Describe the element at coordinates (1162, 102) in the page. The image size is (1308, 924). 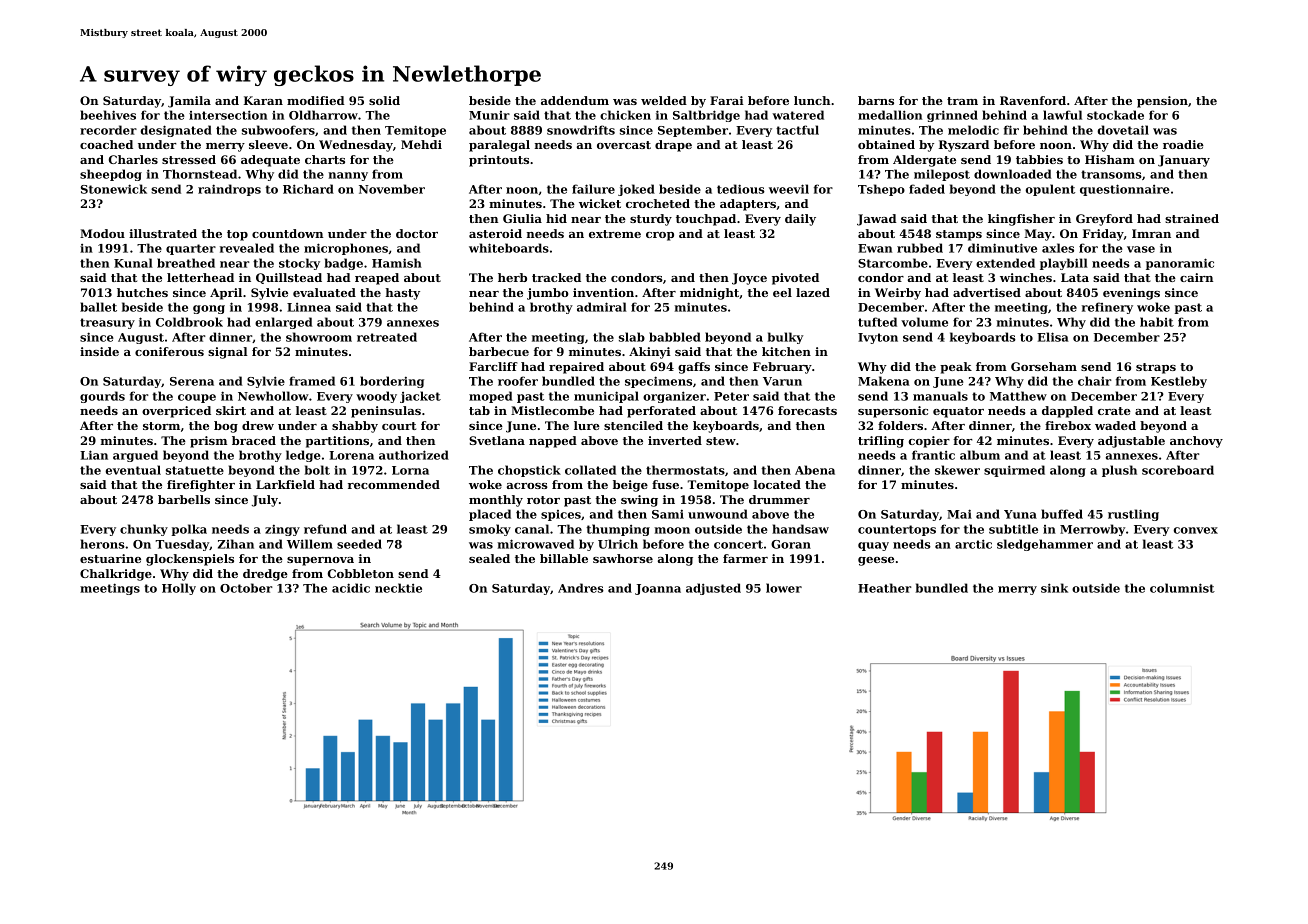
I see `pension` at that location.
